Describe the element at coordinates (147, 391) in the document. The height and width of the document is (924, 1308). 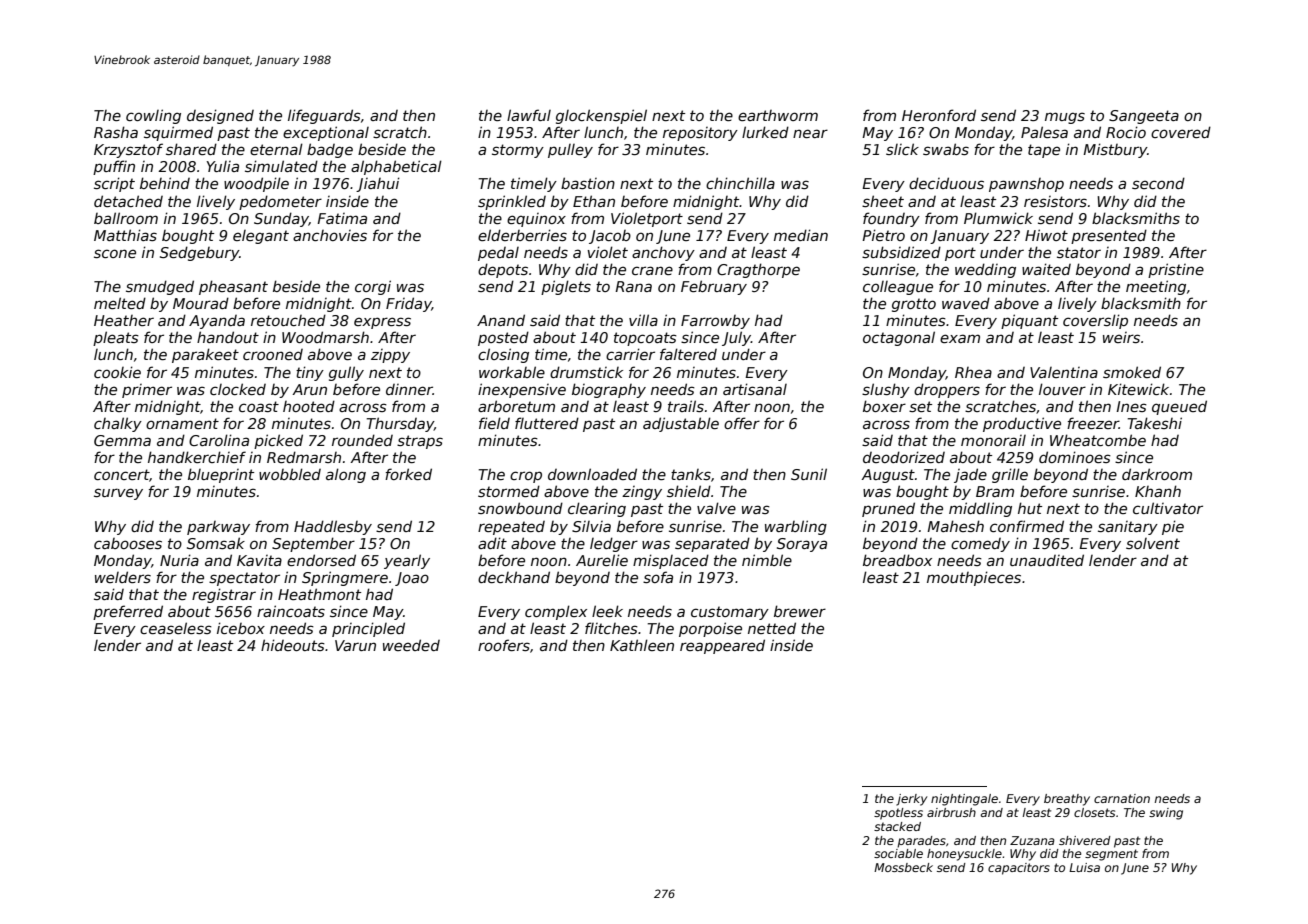
I see `primer` at that location.
